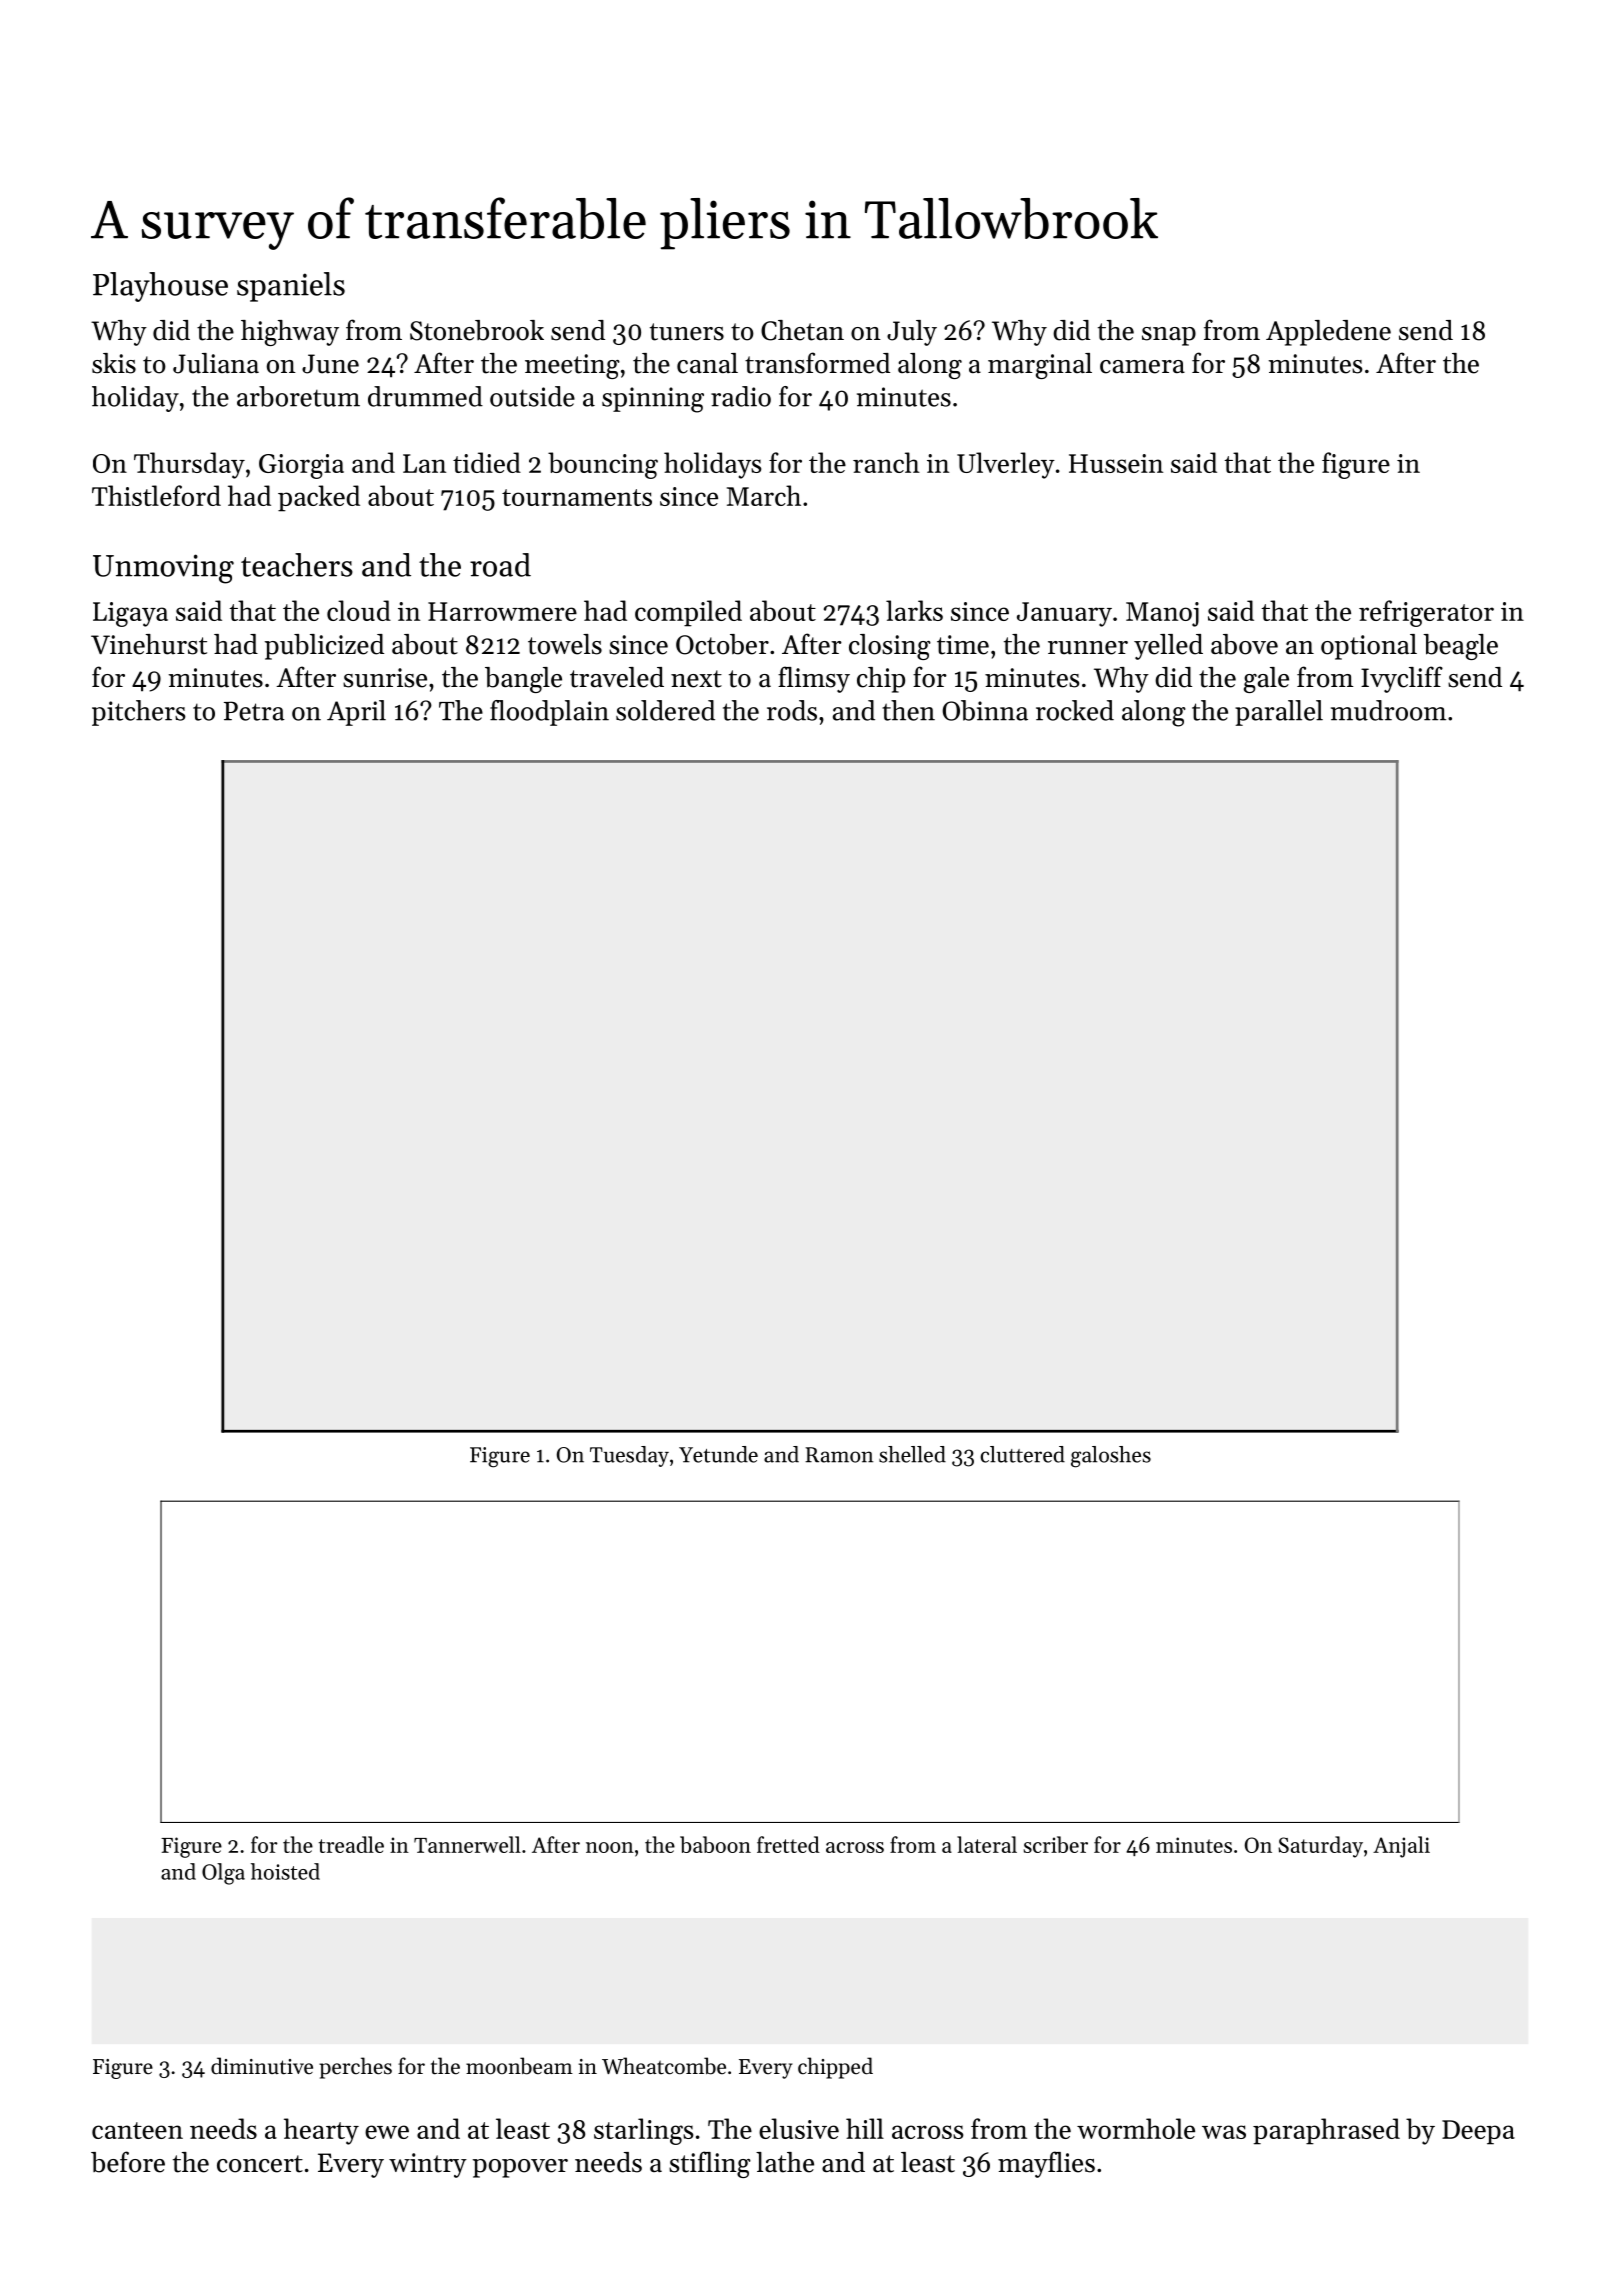 This screenshot has width=1620, height=2292. Describe the element at coordinates (319, 498) in the screenshot. I see `packed` at that location.
